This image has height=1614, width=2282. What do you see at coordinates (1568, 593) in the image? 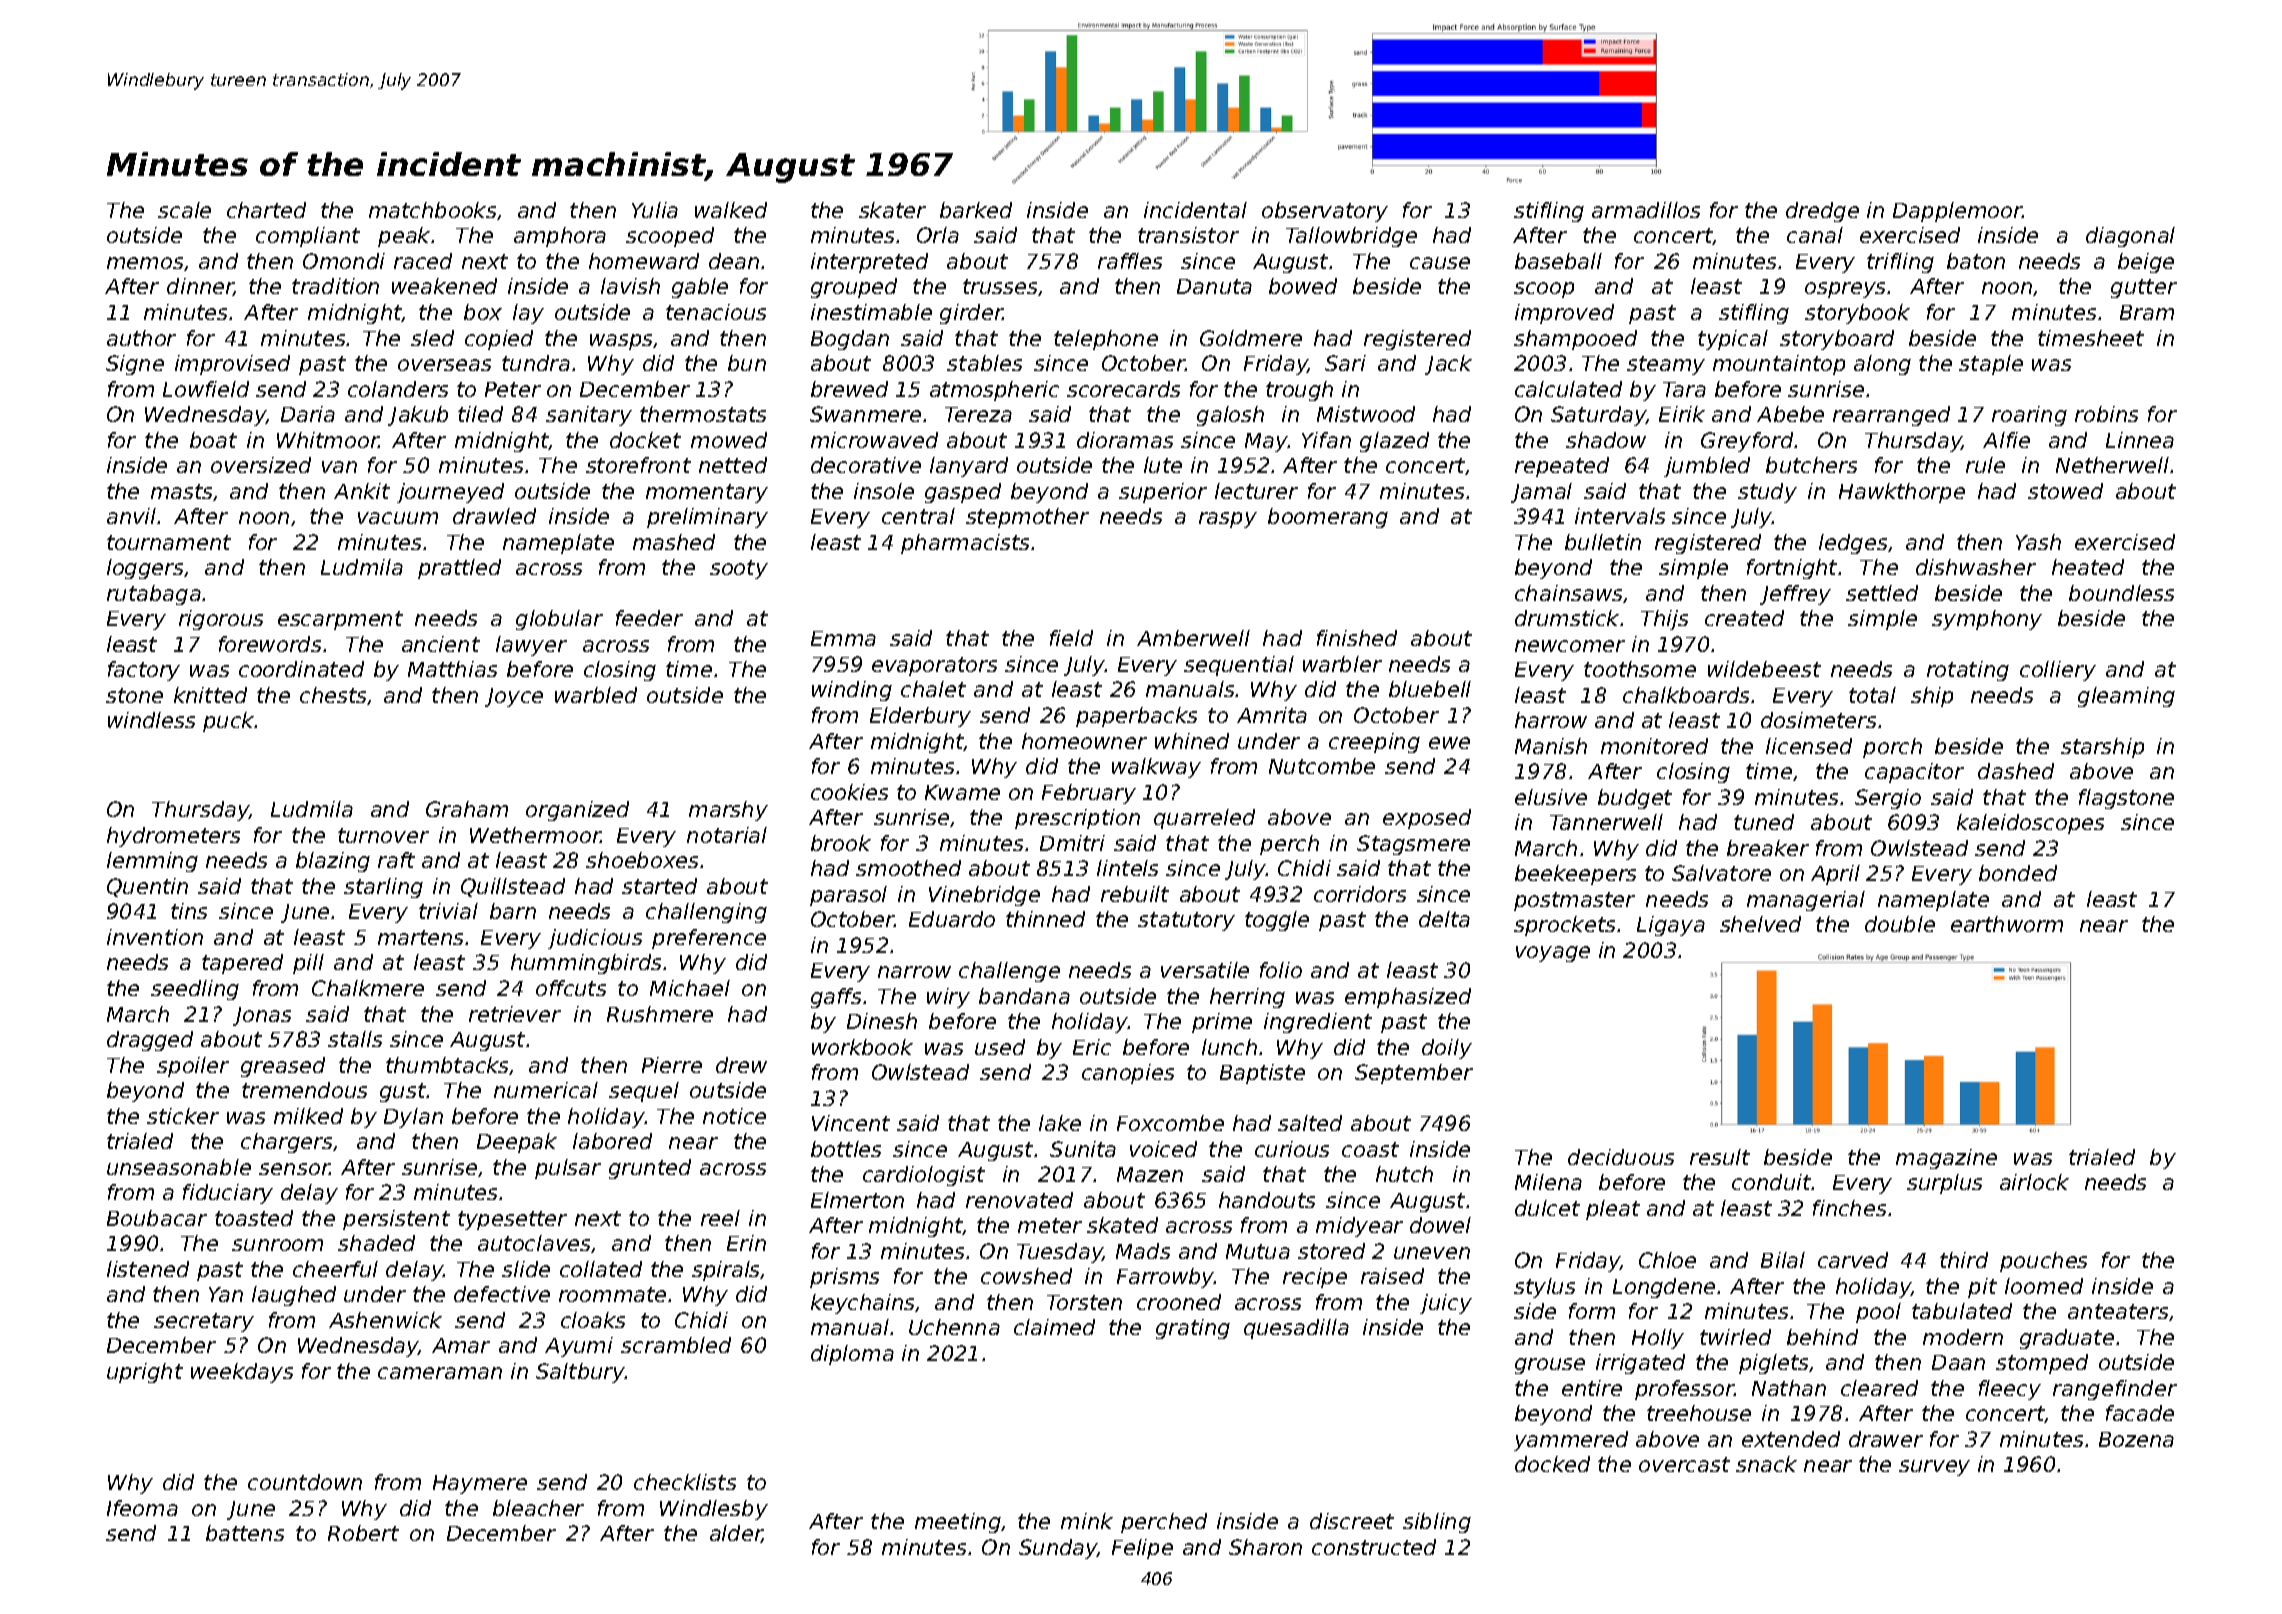
I see `chainsaws` at bounding box center [1568, 593].
